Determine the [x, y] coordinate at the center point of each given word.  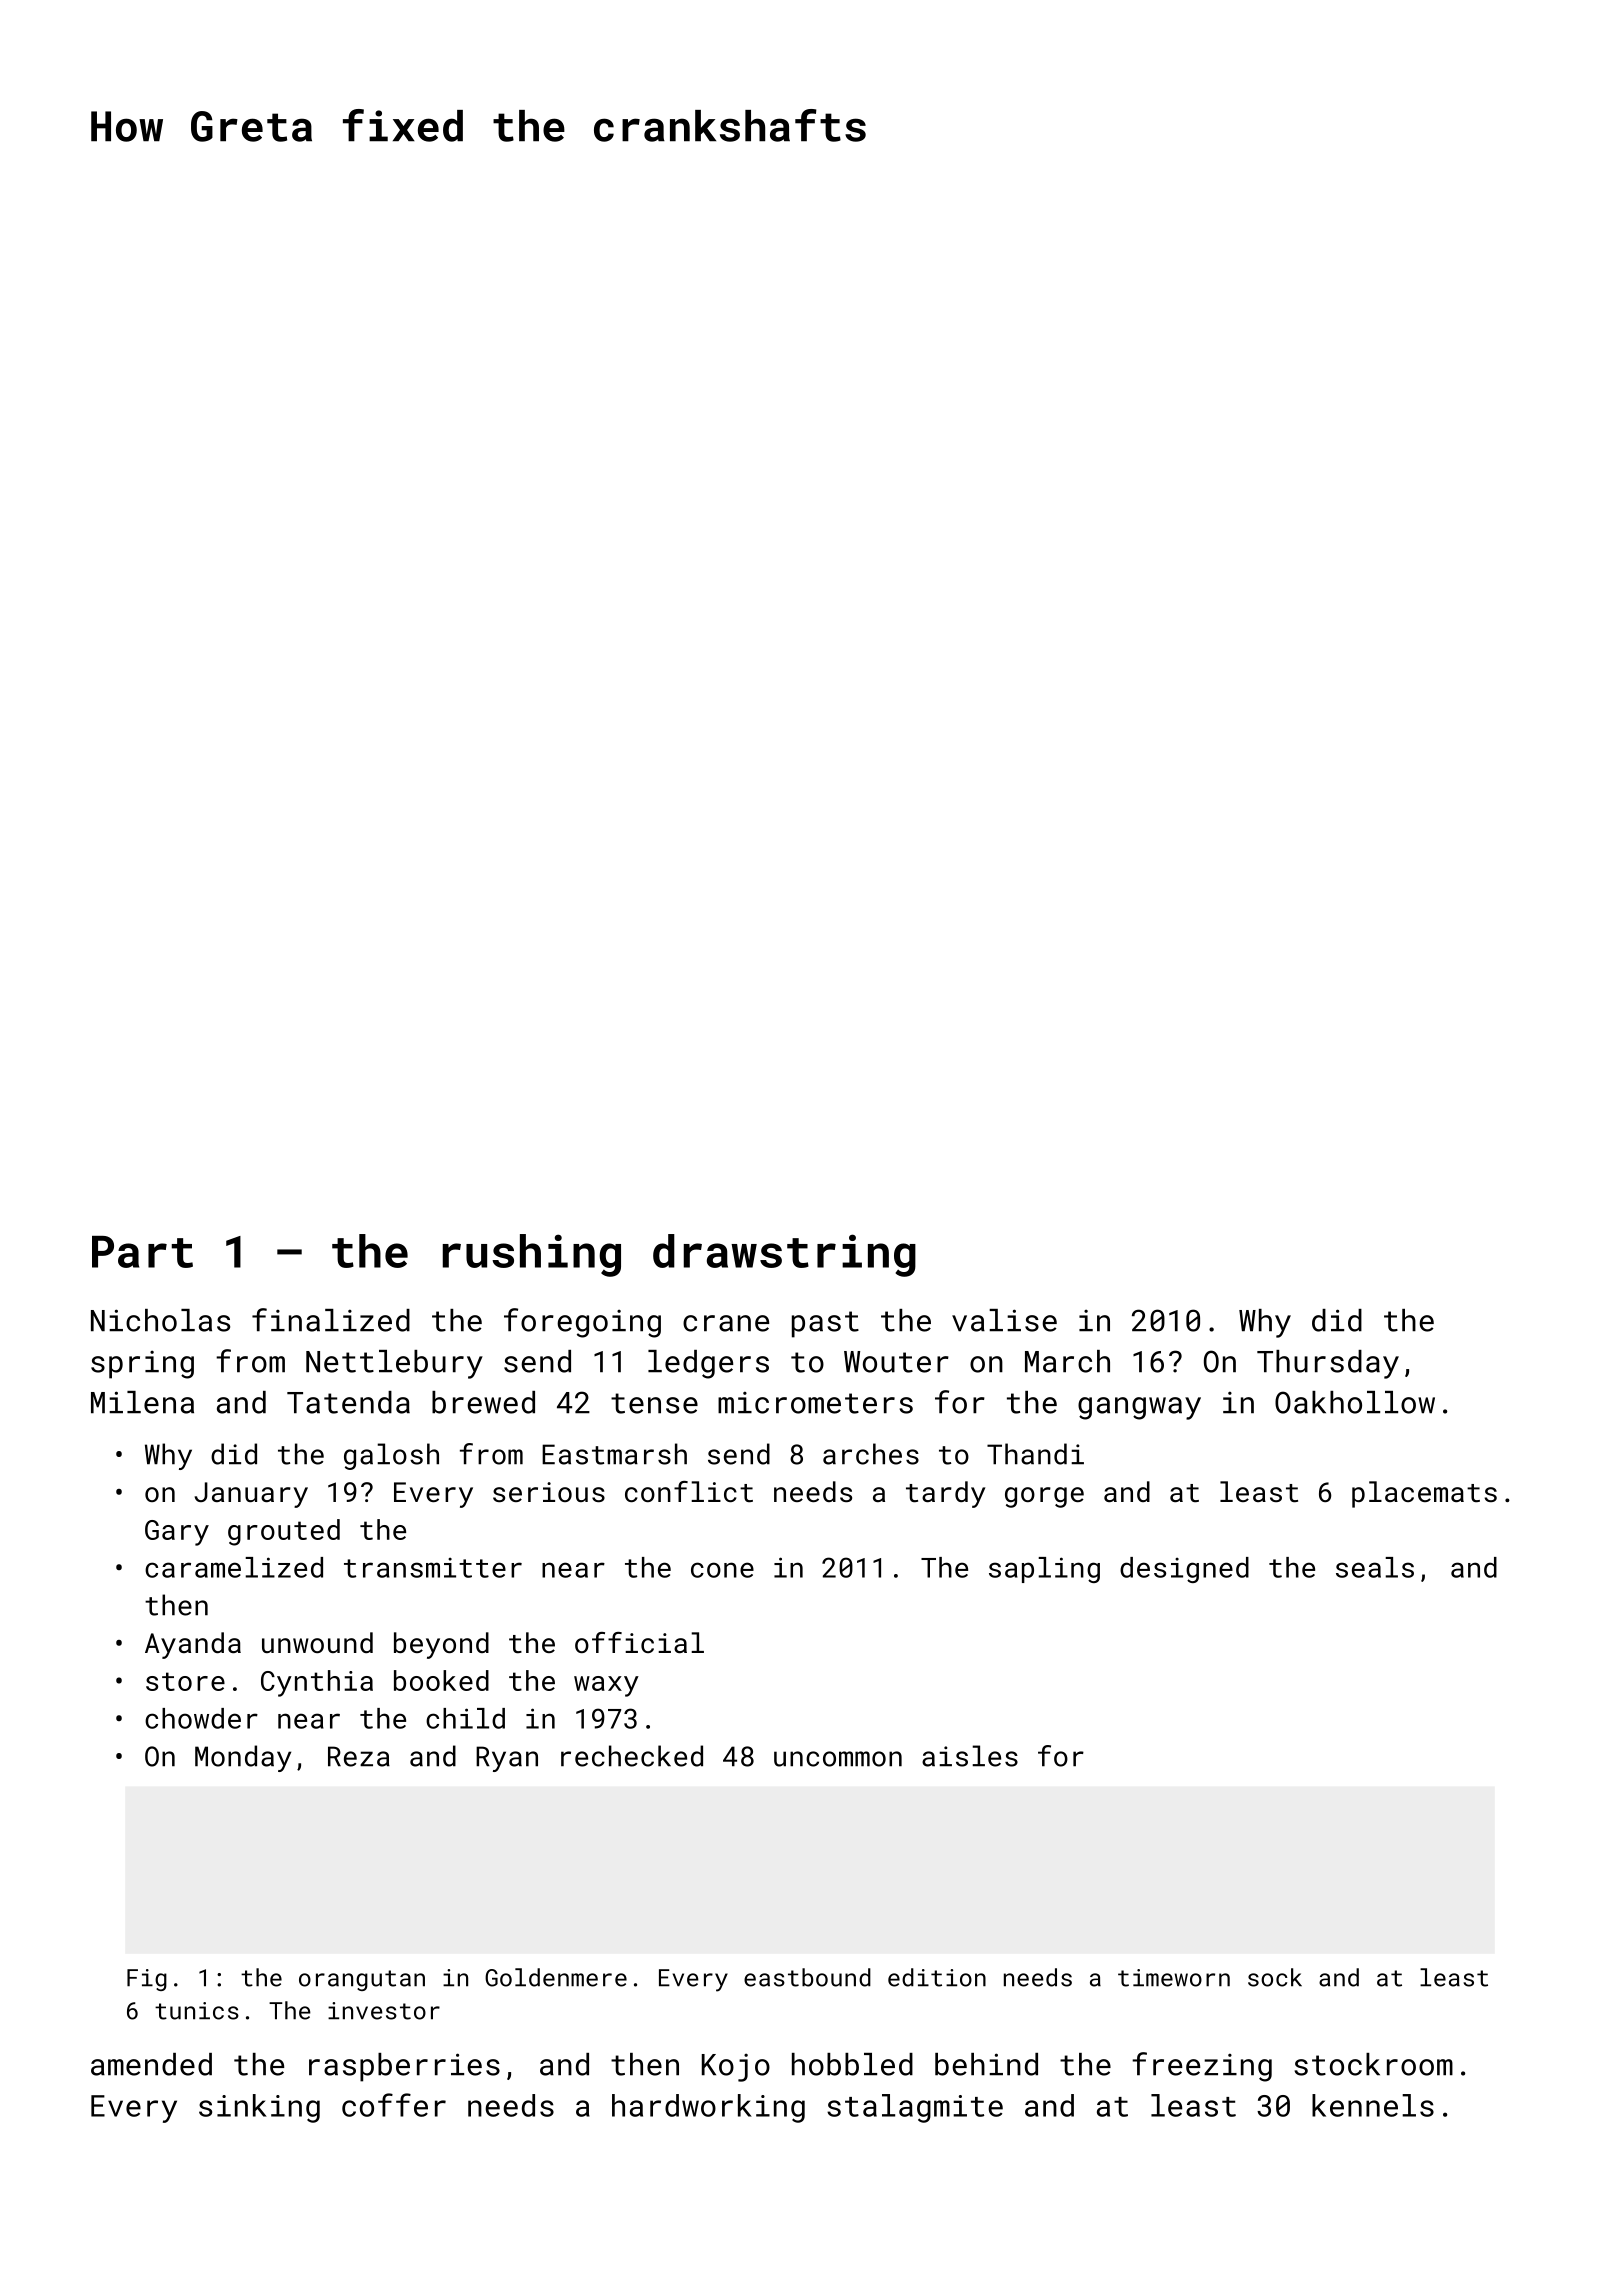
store [185, 1681]
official [639, 1642]
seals [1375, 1567]
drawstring [784, 1255]
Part [142, 1252]
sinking [259, 2108]
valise [1004, 1320]
